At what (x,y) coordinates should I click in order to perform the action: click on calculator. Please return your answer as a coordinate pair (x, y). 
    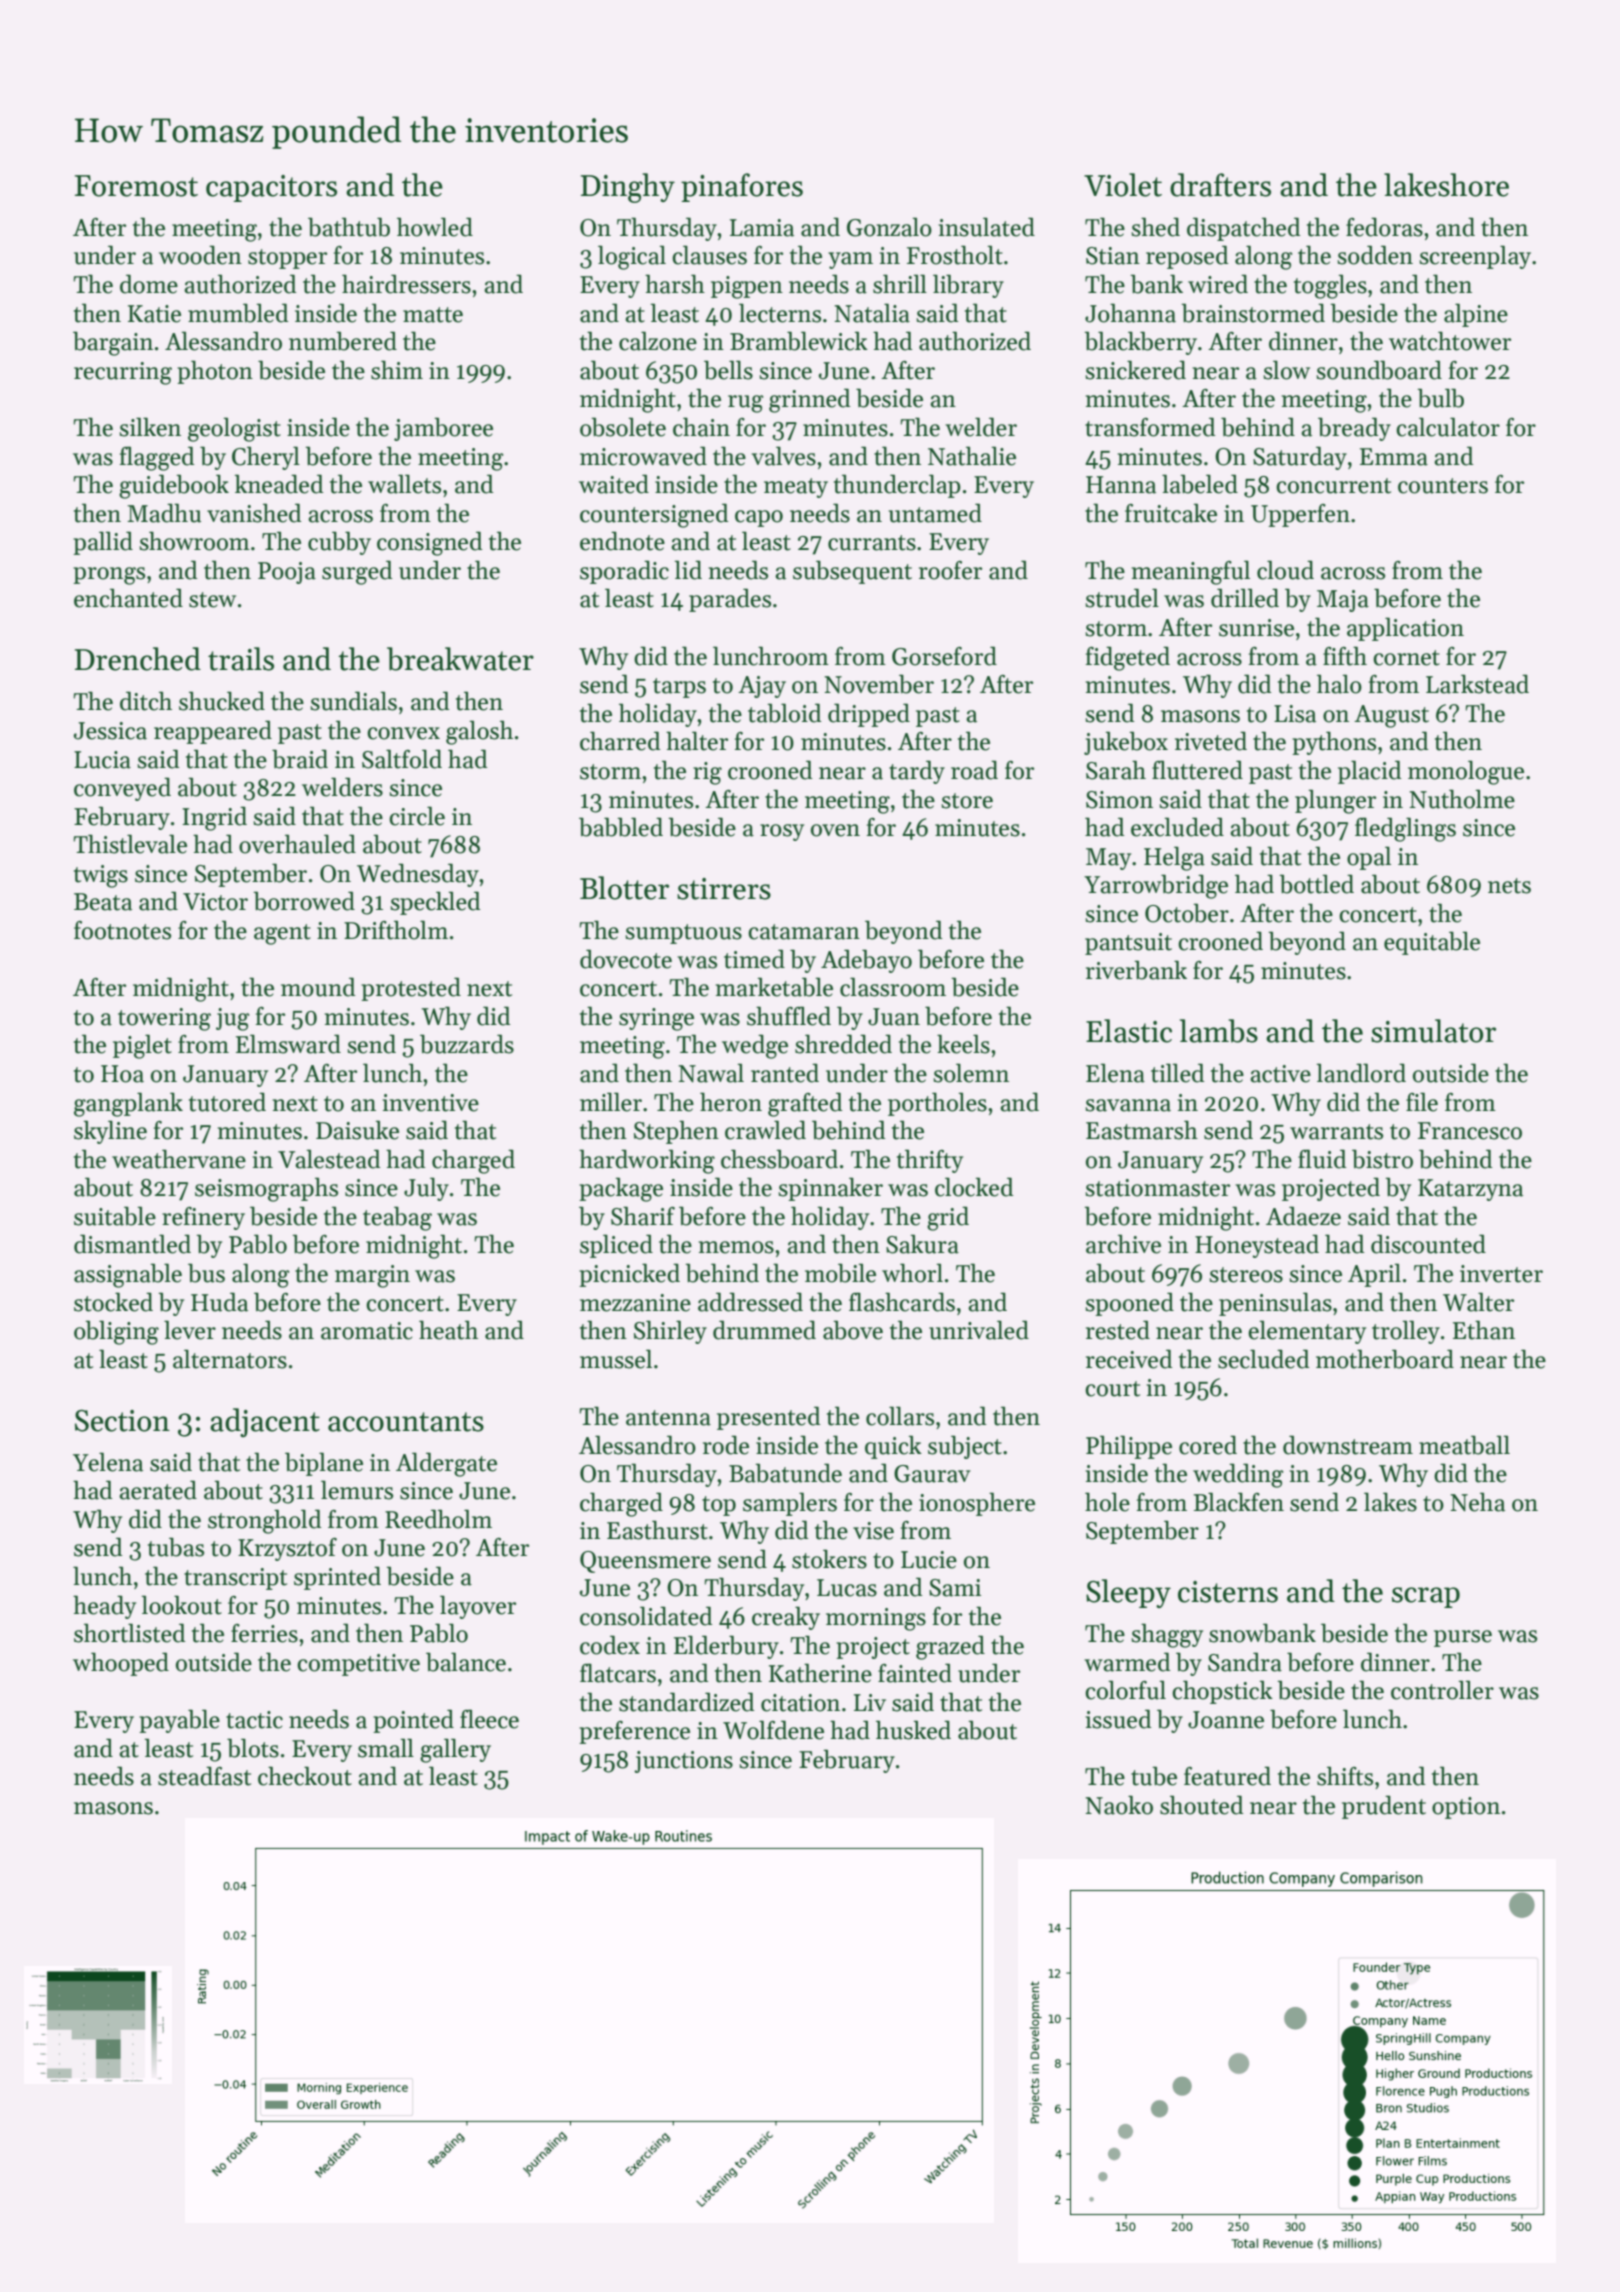
    Looking at the image, I should click on (1448, 427).
